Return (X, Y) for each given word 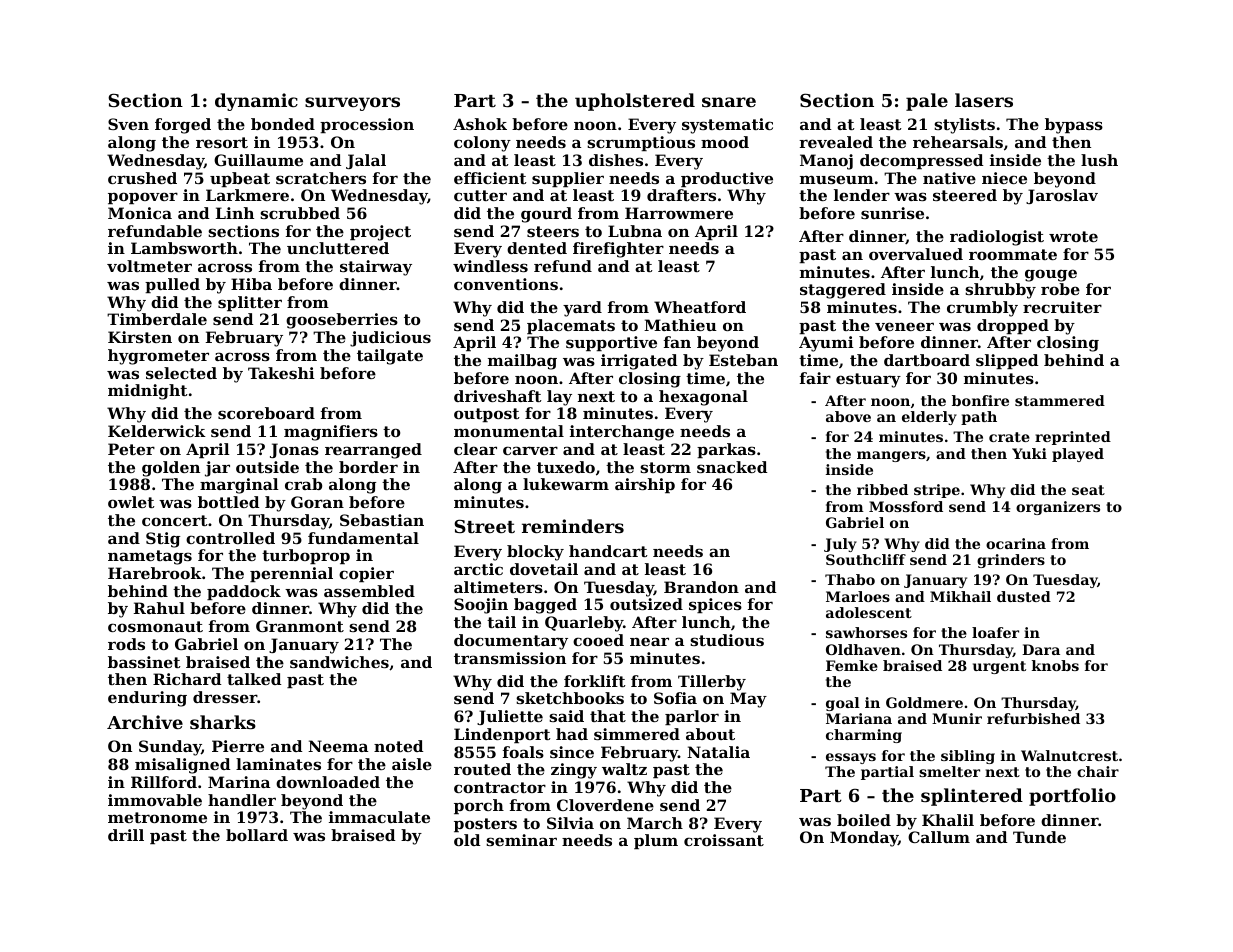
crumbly (982, 309)
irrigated (639, 362)
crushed (142, 178)
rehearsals (958, 142)
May (748, 700)
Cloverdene (605, 805)
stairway (376, 268)
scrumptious (641, 143)
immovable (155, 800)
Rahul (159, 608)
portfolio (1072, 797)
